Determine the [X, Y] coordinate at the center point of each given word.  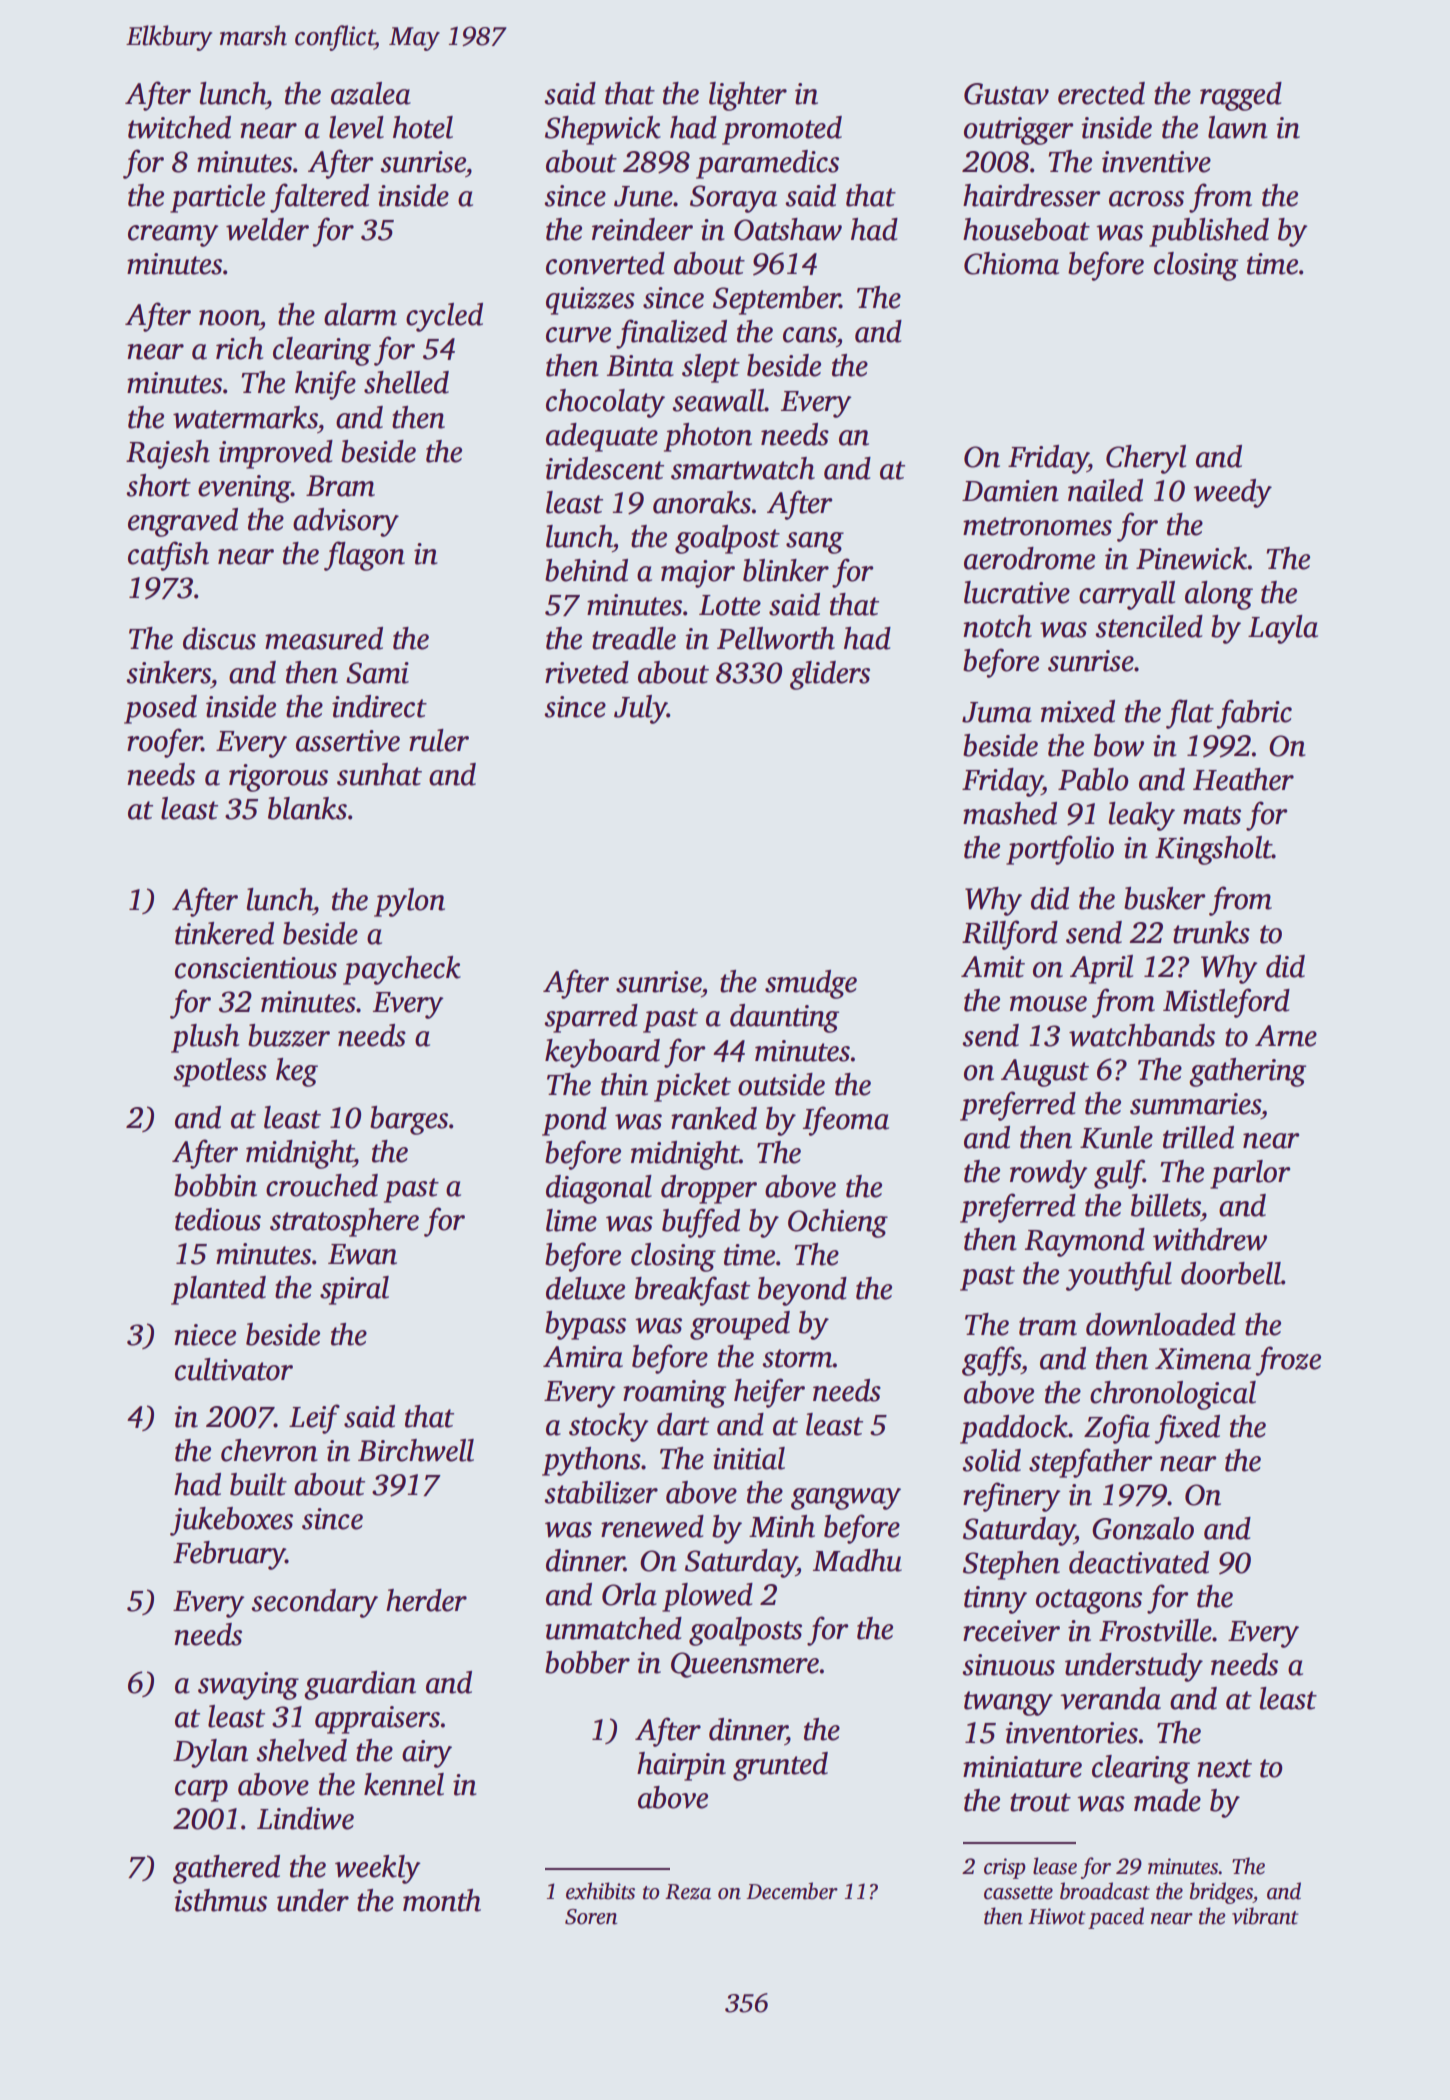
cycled [444, 317]
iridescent [604, 468]
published [1209, 232]
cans [809, 335]
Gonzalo [1143, 1528]
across [1146, 199]
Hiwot [1057, 1916]
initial [749, 1458]
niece [205, 1335]
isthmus [220, 1900]
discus [219, 638]
